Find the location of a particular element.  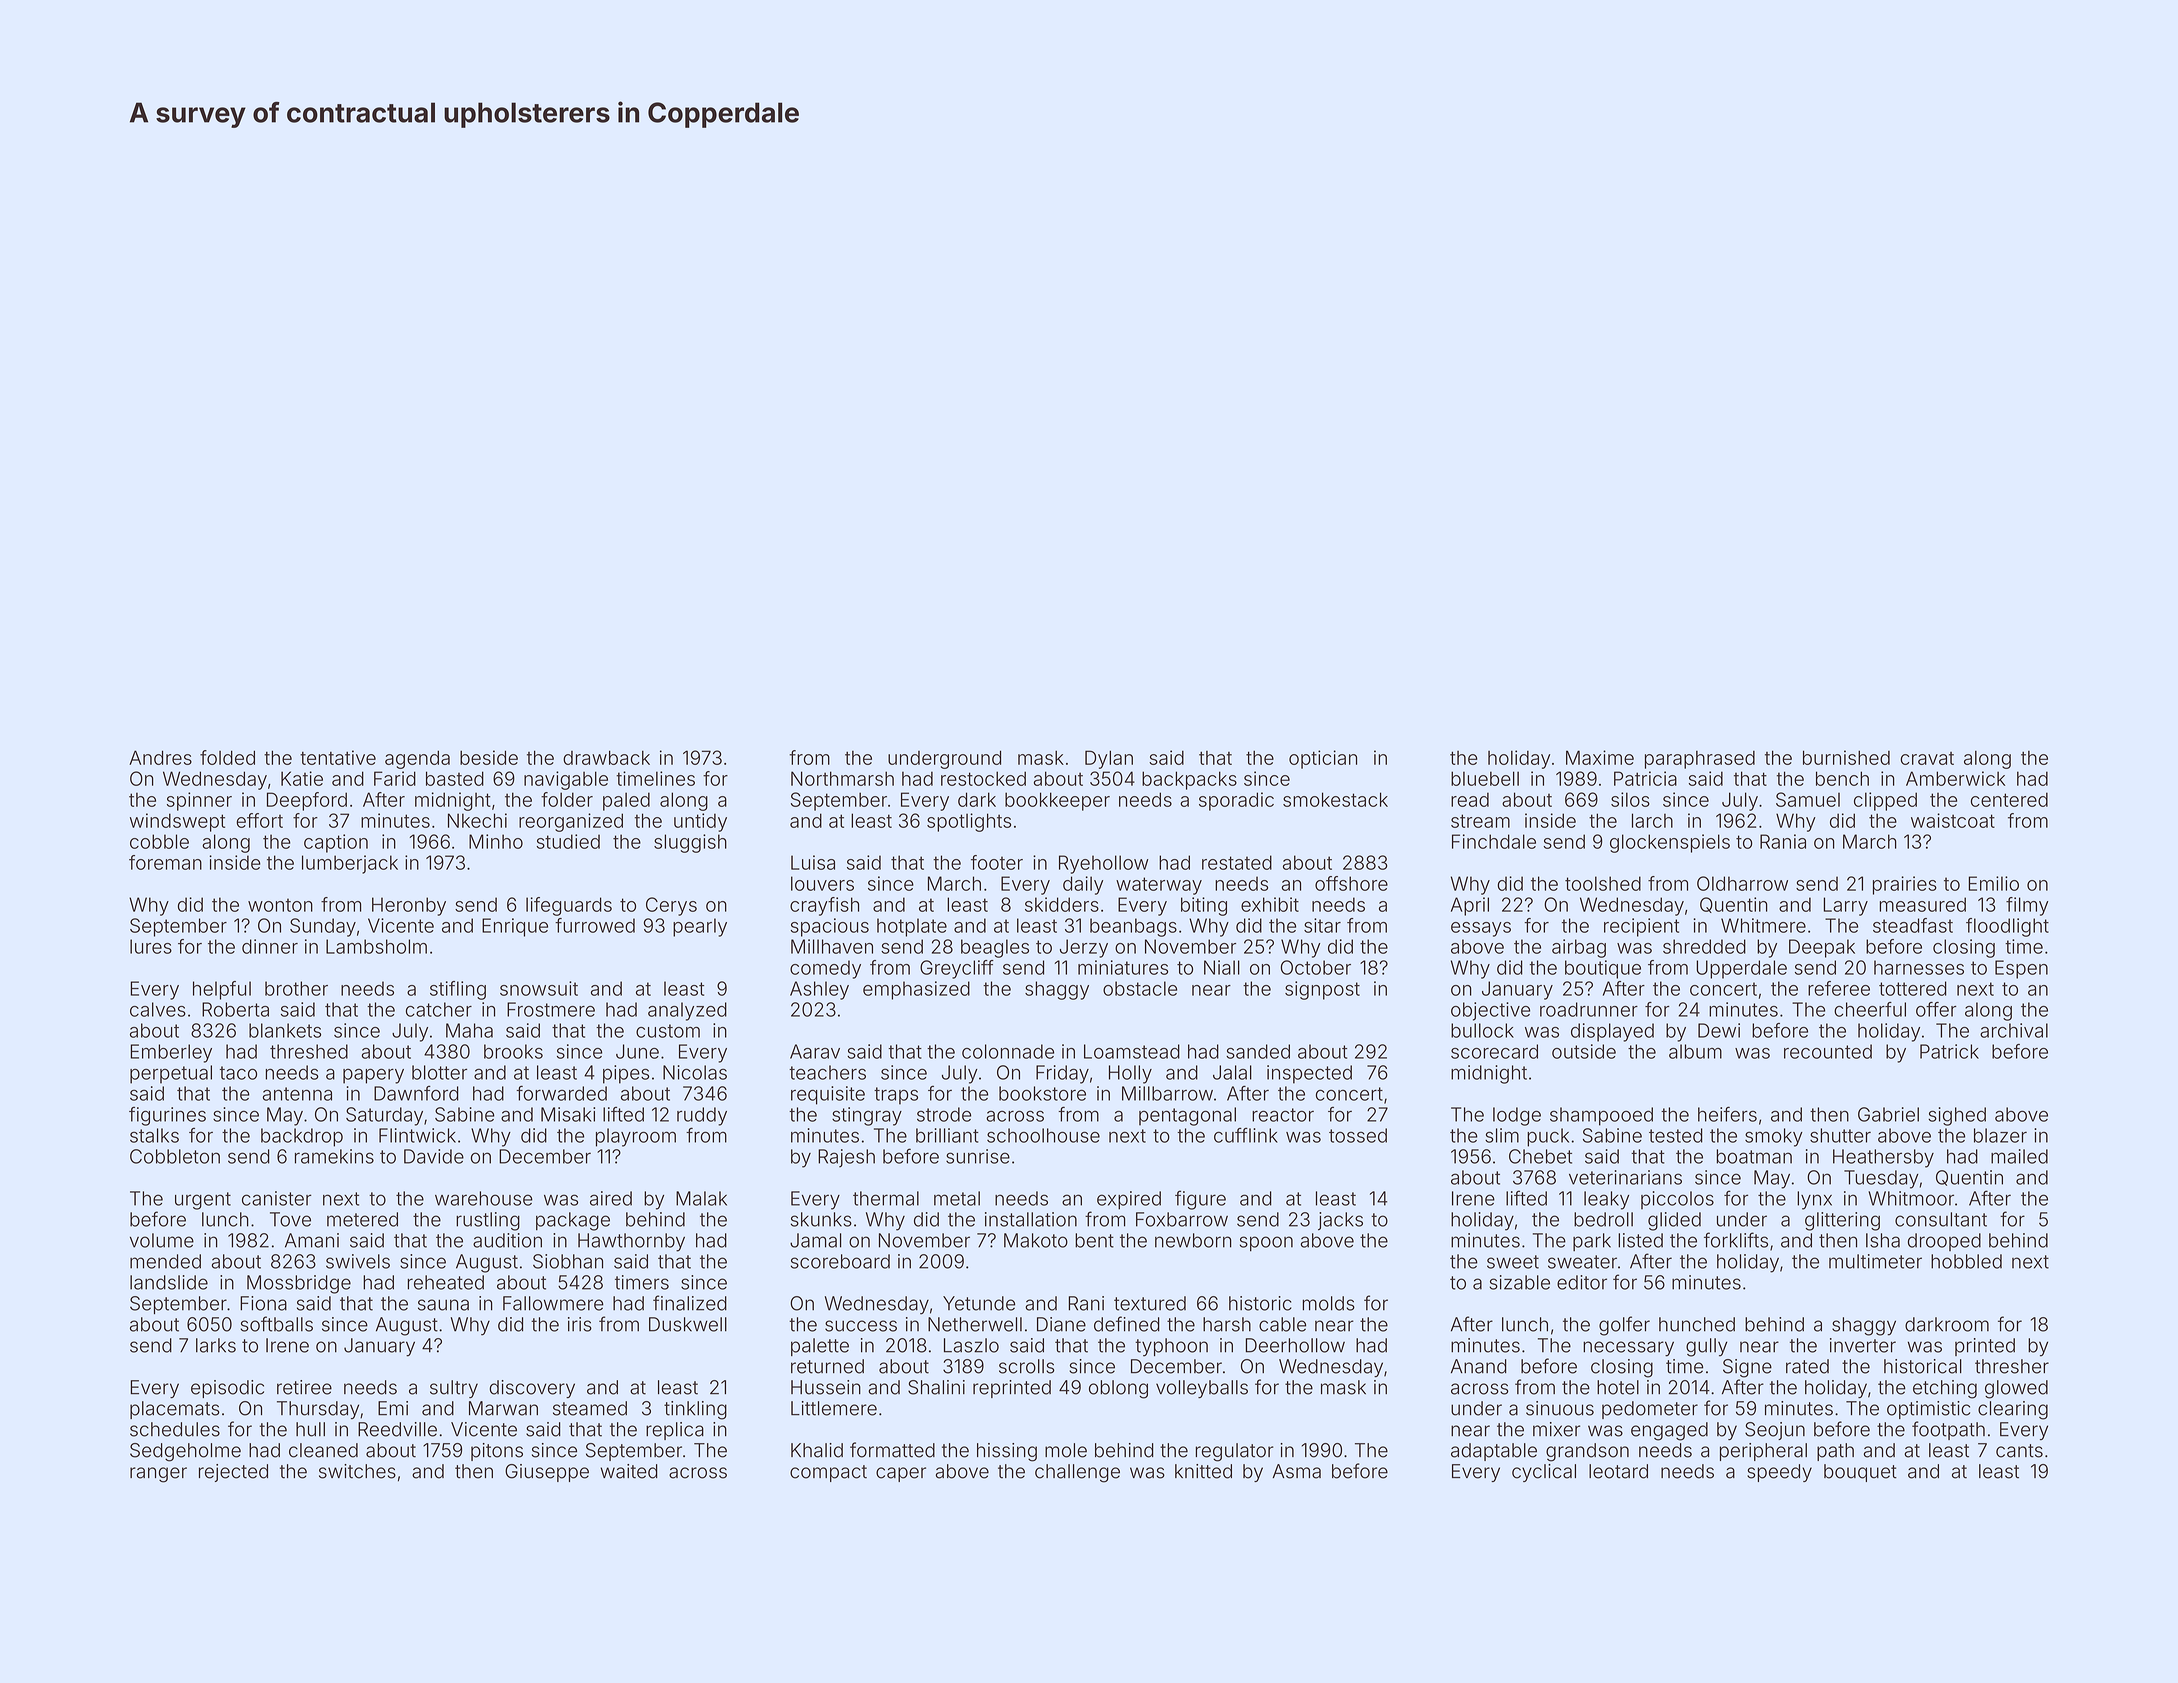

Isha is located at coordinates (1883, 1240).
